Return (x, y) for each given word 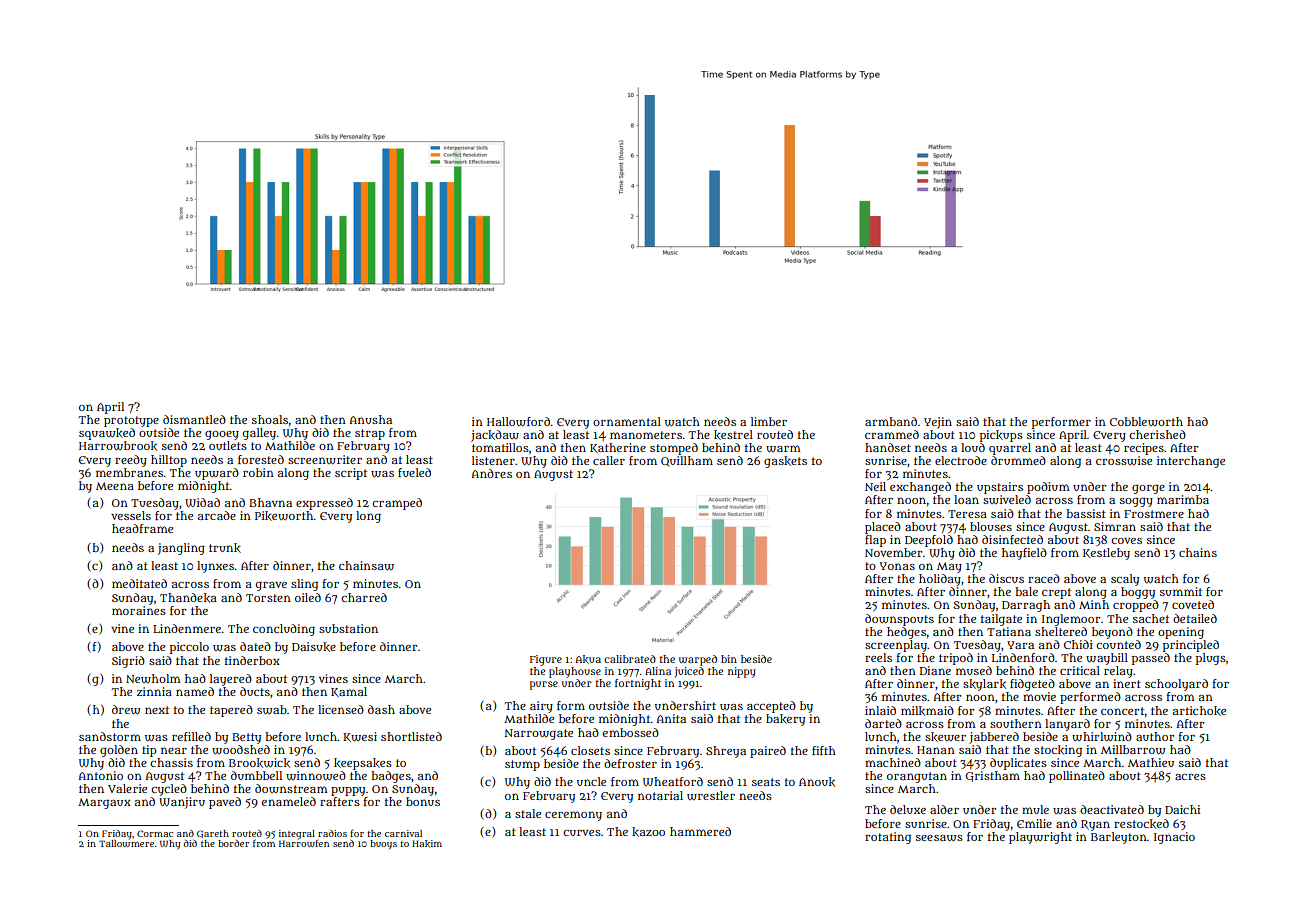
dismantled (194, 419)
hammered (700, 831)
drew (126, 710)
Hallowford (518, 422)
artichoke (1199, 711)
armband (891, 421)
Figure (546, 660)
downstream (291, 789)
